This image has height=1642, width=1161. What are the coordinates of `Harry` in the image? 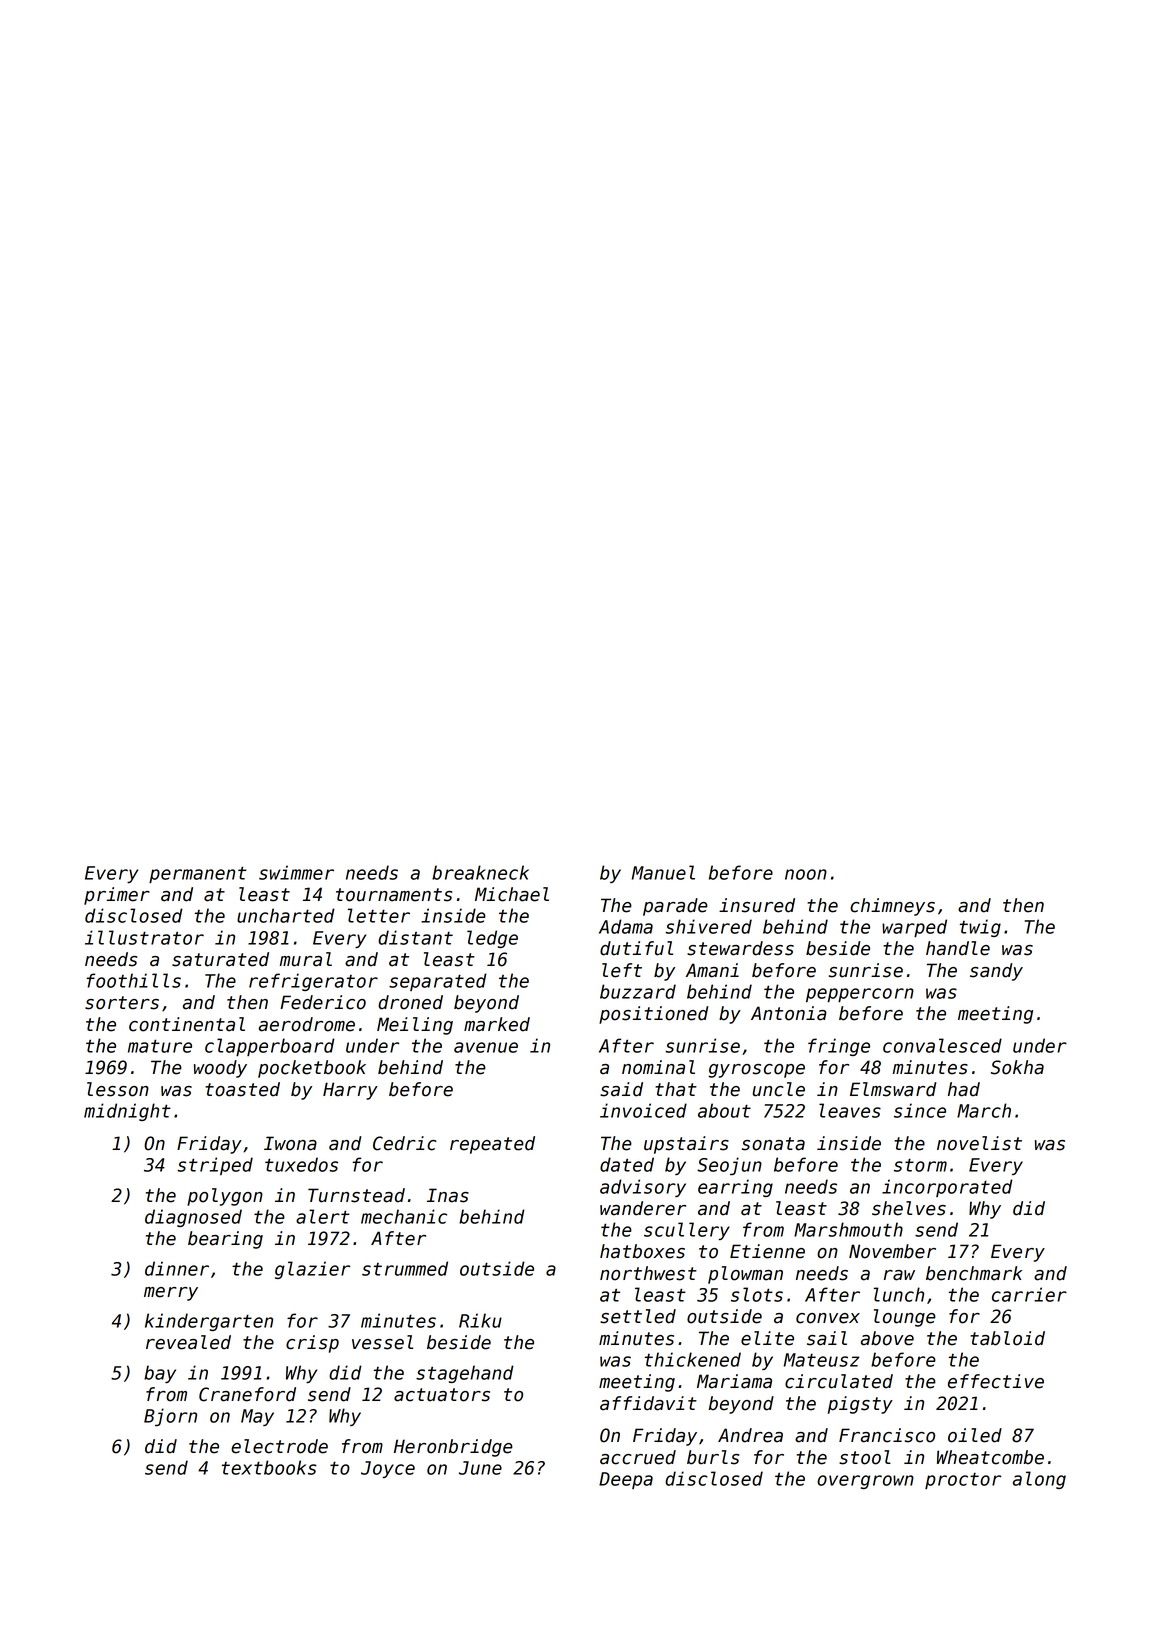 It's located at (350, 1091).
